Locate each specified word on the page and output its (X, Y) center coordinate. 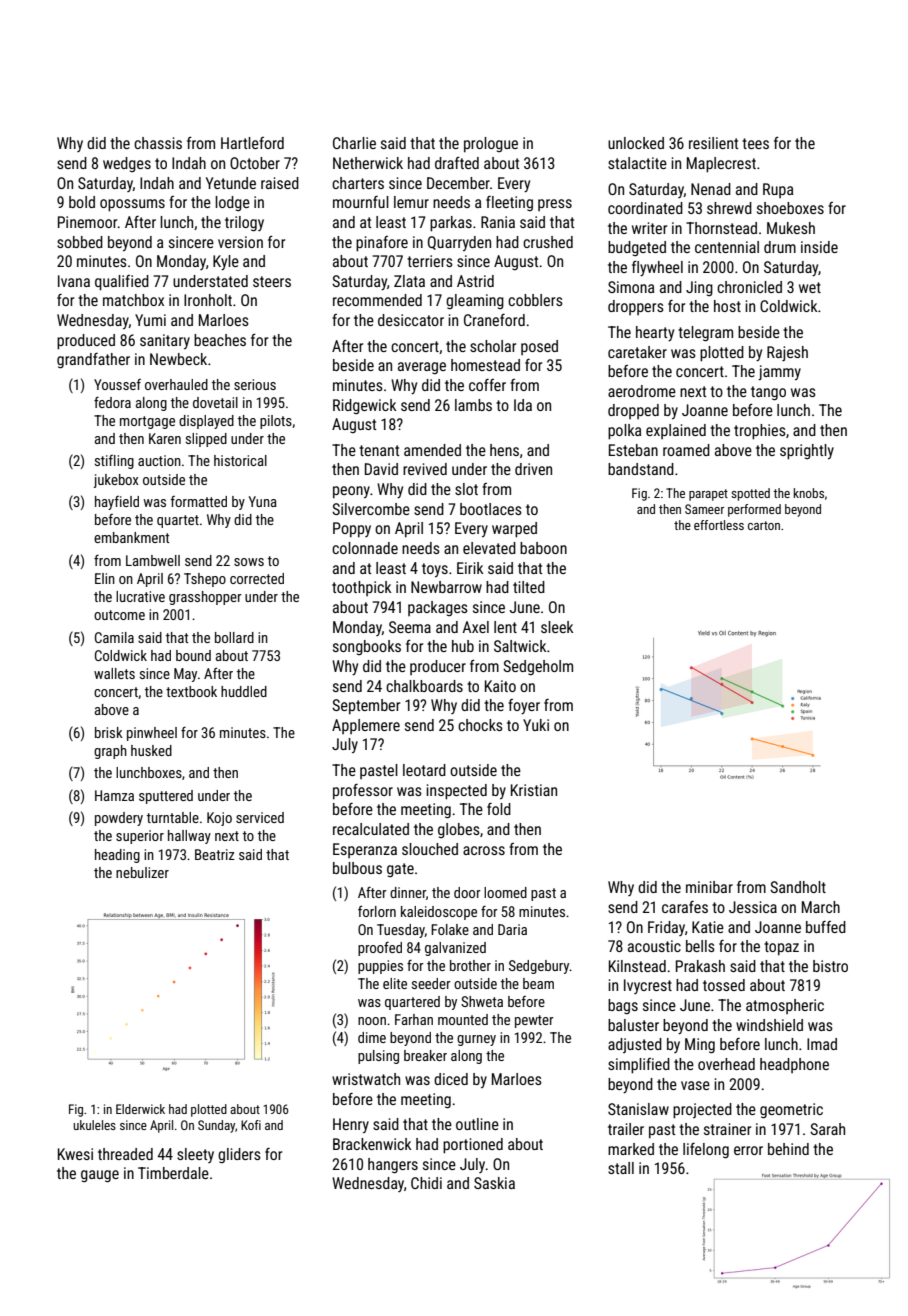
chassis (158, 143)
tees (755, 143)
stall (621, 1168)
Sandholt (798, 887)
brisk (109, 732)
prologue (491, 145)
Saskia (494, 1183)
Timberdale (173, 1173)
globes (459, 830)
